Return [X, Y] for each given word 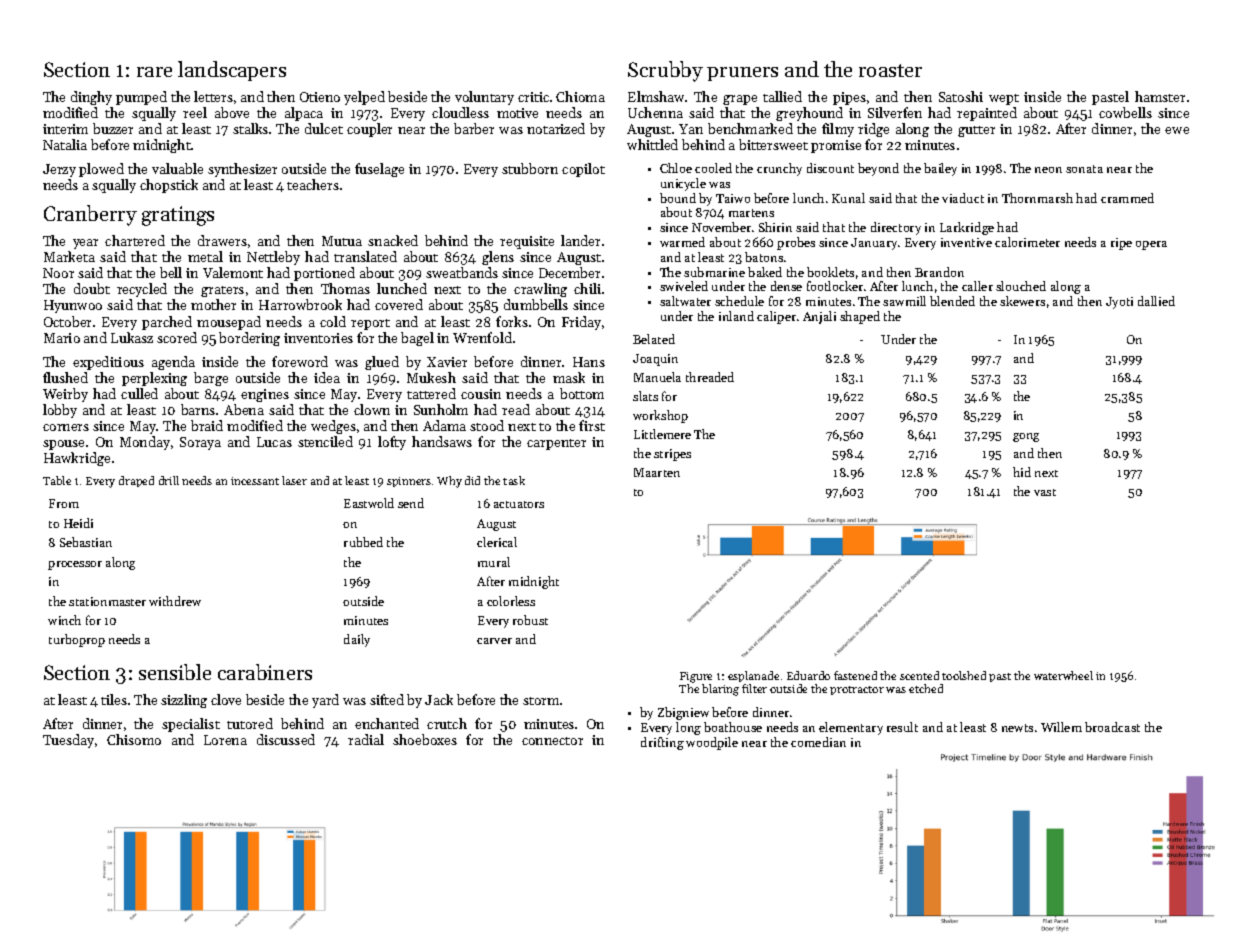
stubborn [530, 168]
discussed [286, 739]
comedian [818, 742]
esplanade [753, 676]
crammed [1127, 198]
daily [357, 640]
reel [195, 112]
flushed [65, 377]
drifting [662, 743]
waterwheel [1063, 675]
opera [1151, 245]
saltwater [685, 301]
